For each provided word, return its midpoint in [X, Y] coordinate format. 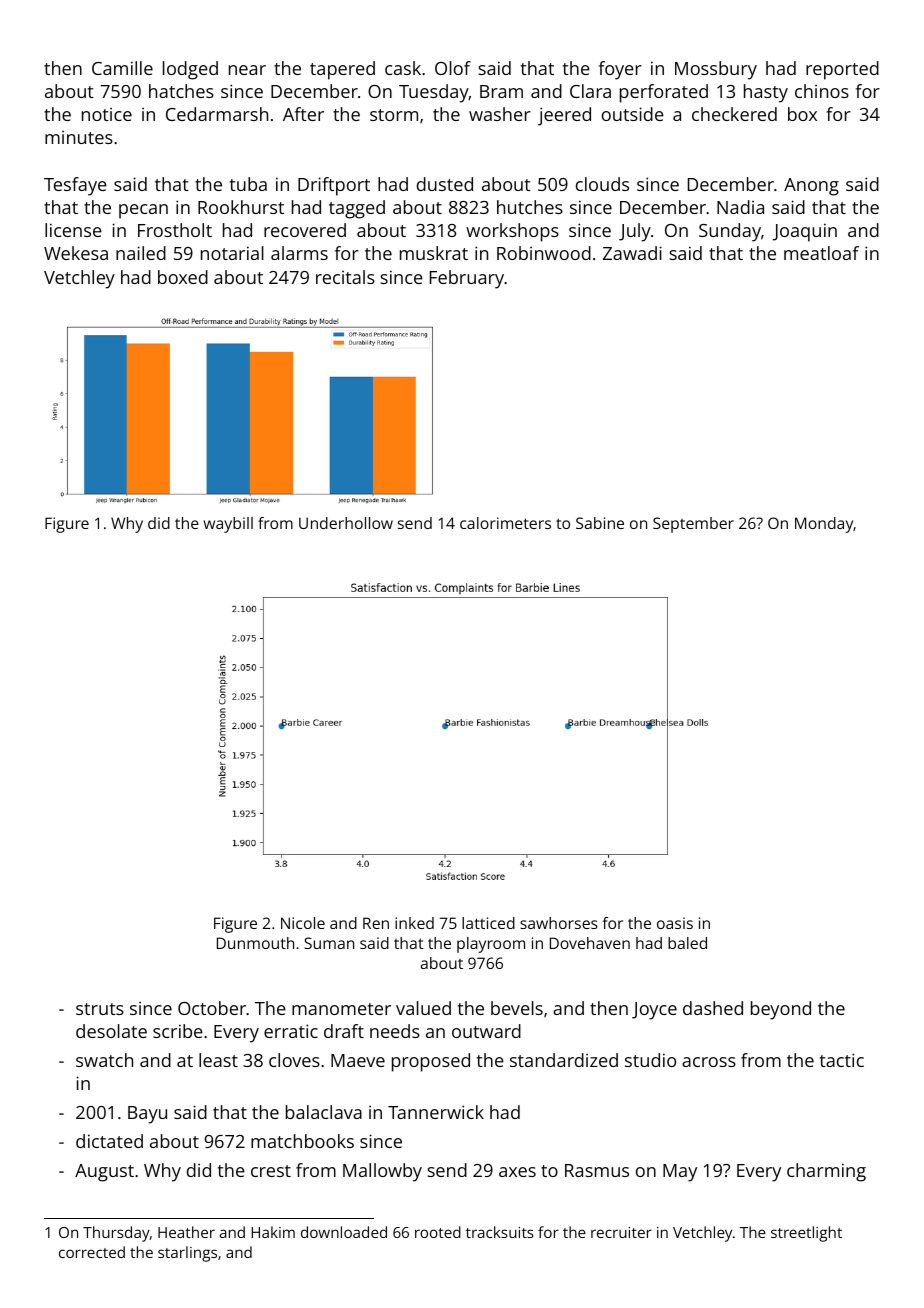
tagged [357, 209]
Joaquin [805, 232]
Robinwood [544, 253]
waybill [228, 525]
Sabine [600, 523]
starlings [187, 1254]
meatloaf [821, 253]
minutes [79, 137]
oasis [675, 923]
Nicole [303, 923]
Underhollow [346, 523]
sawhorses [559, 923]
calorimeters [505, 523]
